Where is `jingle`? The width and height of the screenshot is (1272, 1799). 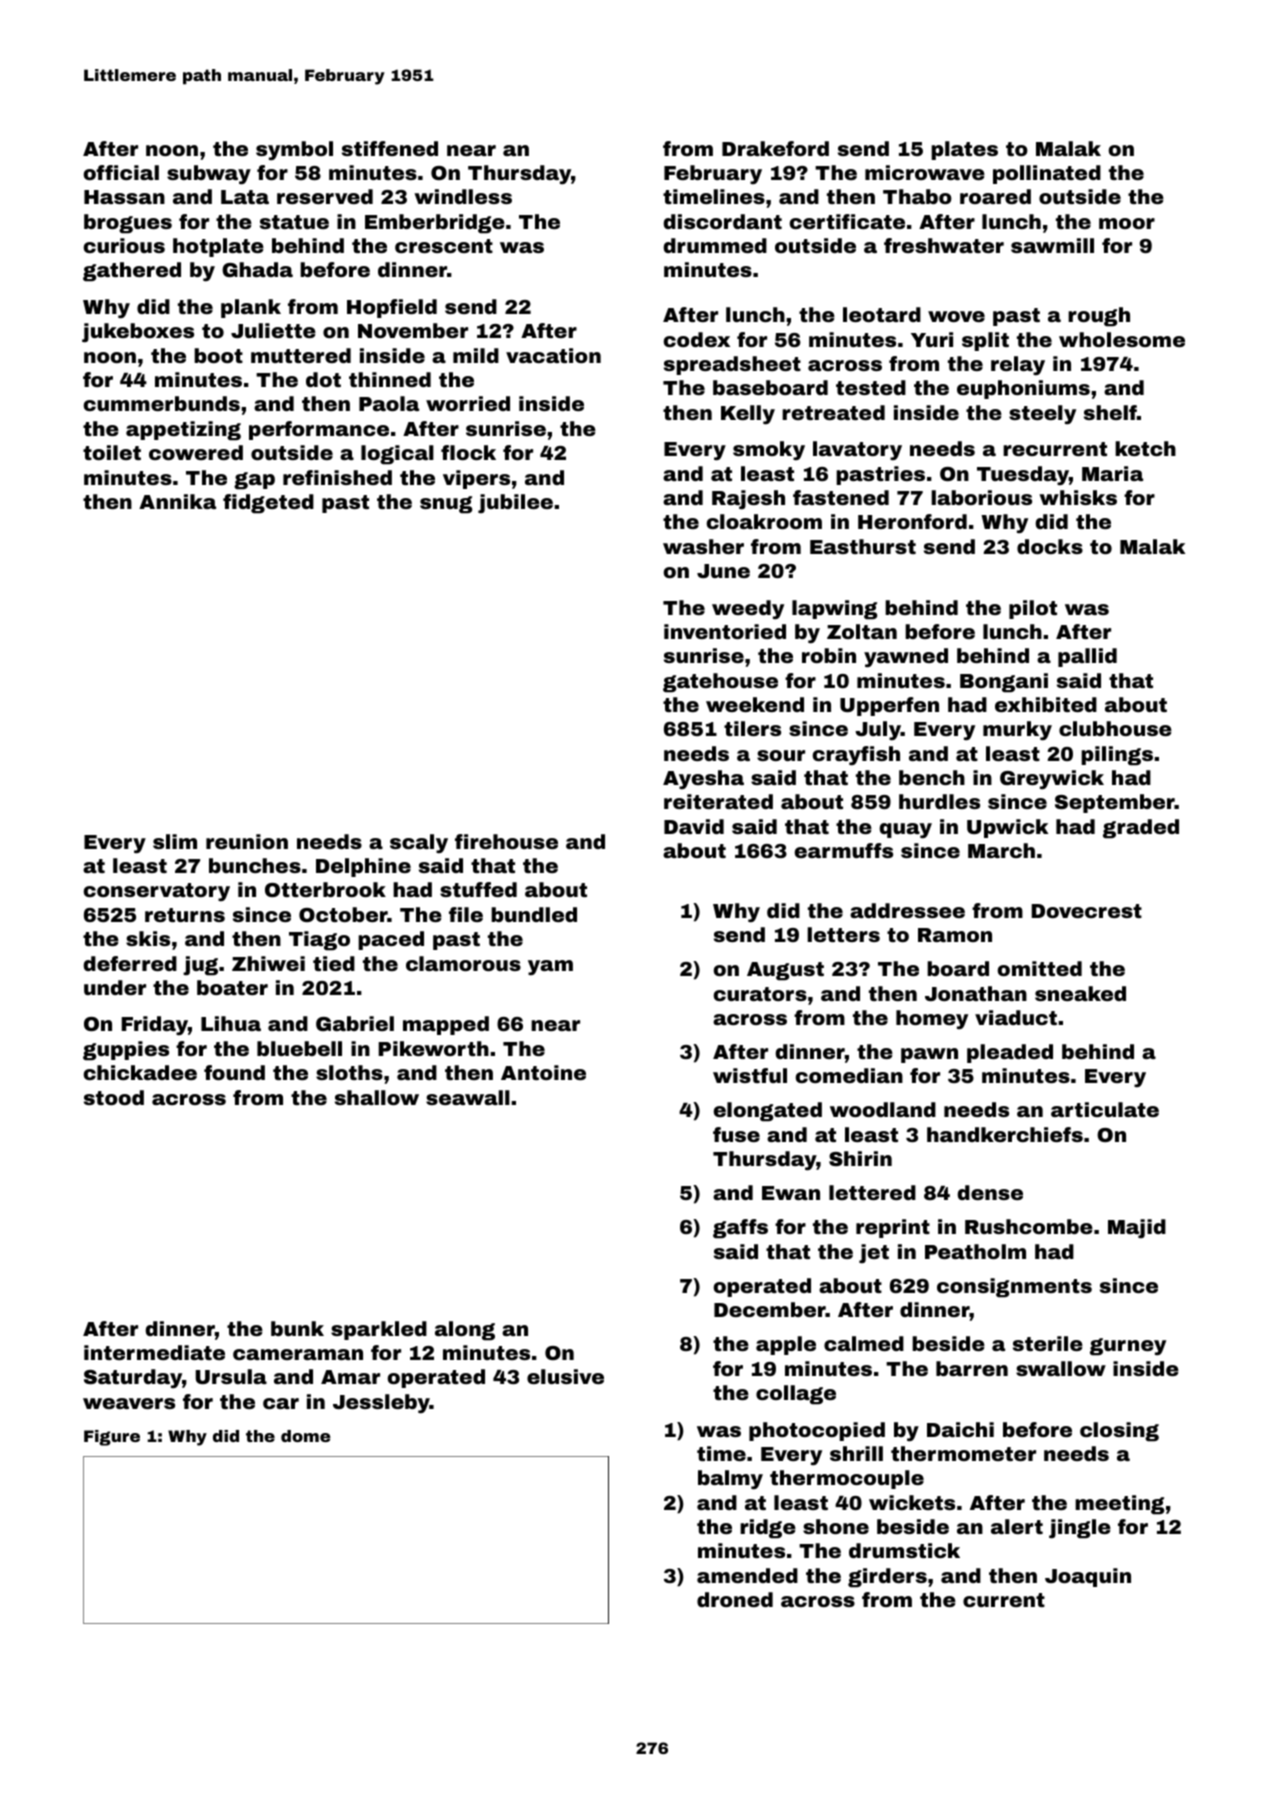
jingle is located at coordinates (1080, 1529).
